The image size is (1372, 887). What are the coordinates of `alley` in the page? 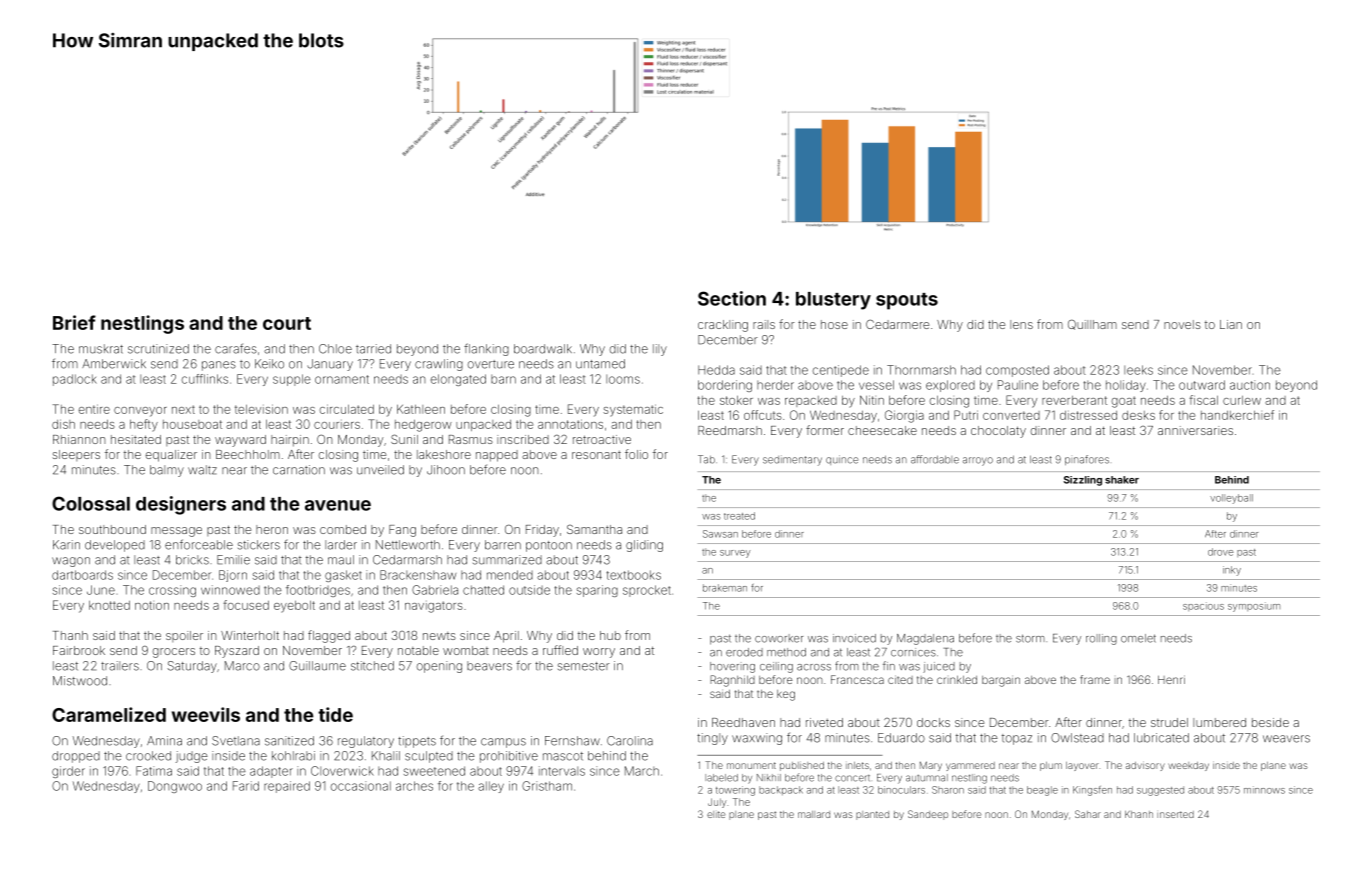 It's located at (491, 787).
